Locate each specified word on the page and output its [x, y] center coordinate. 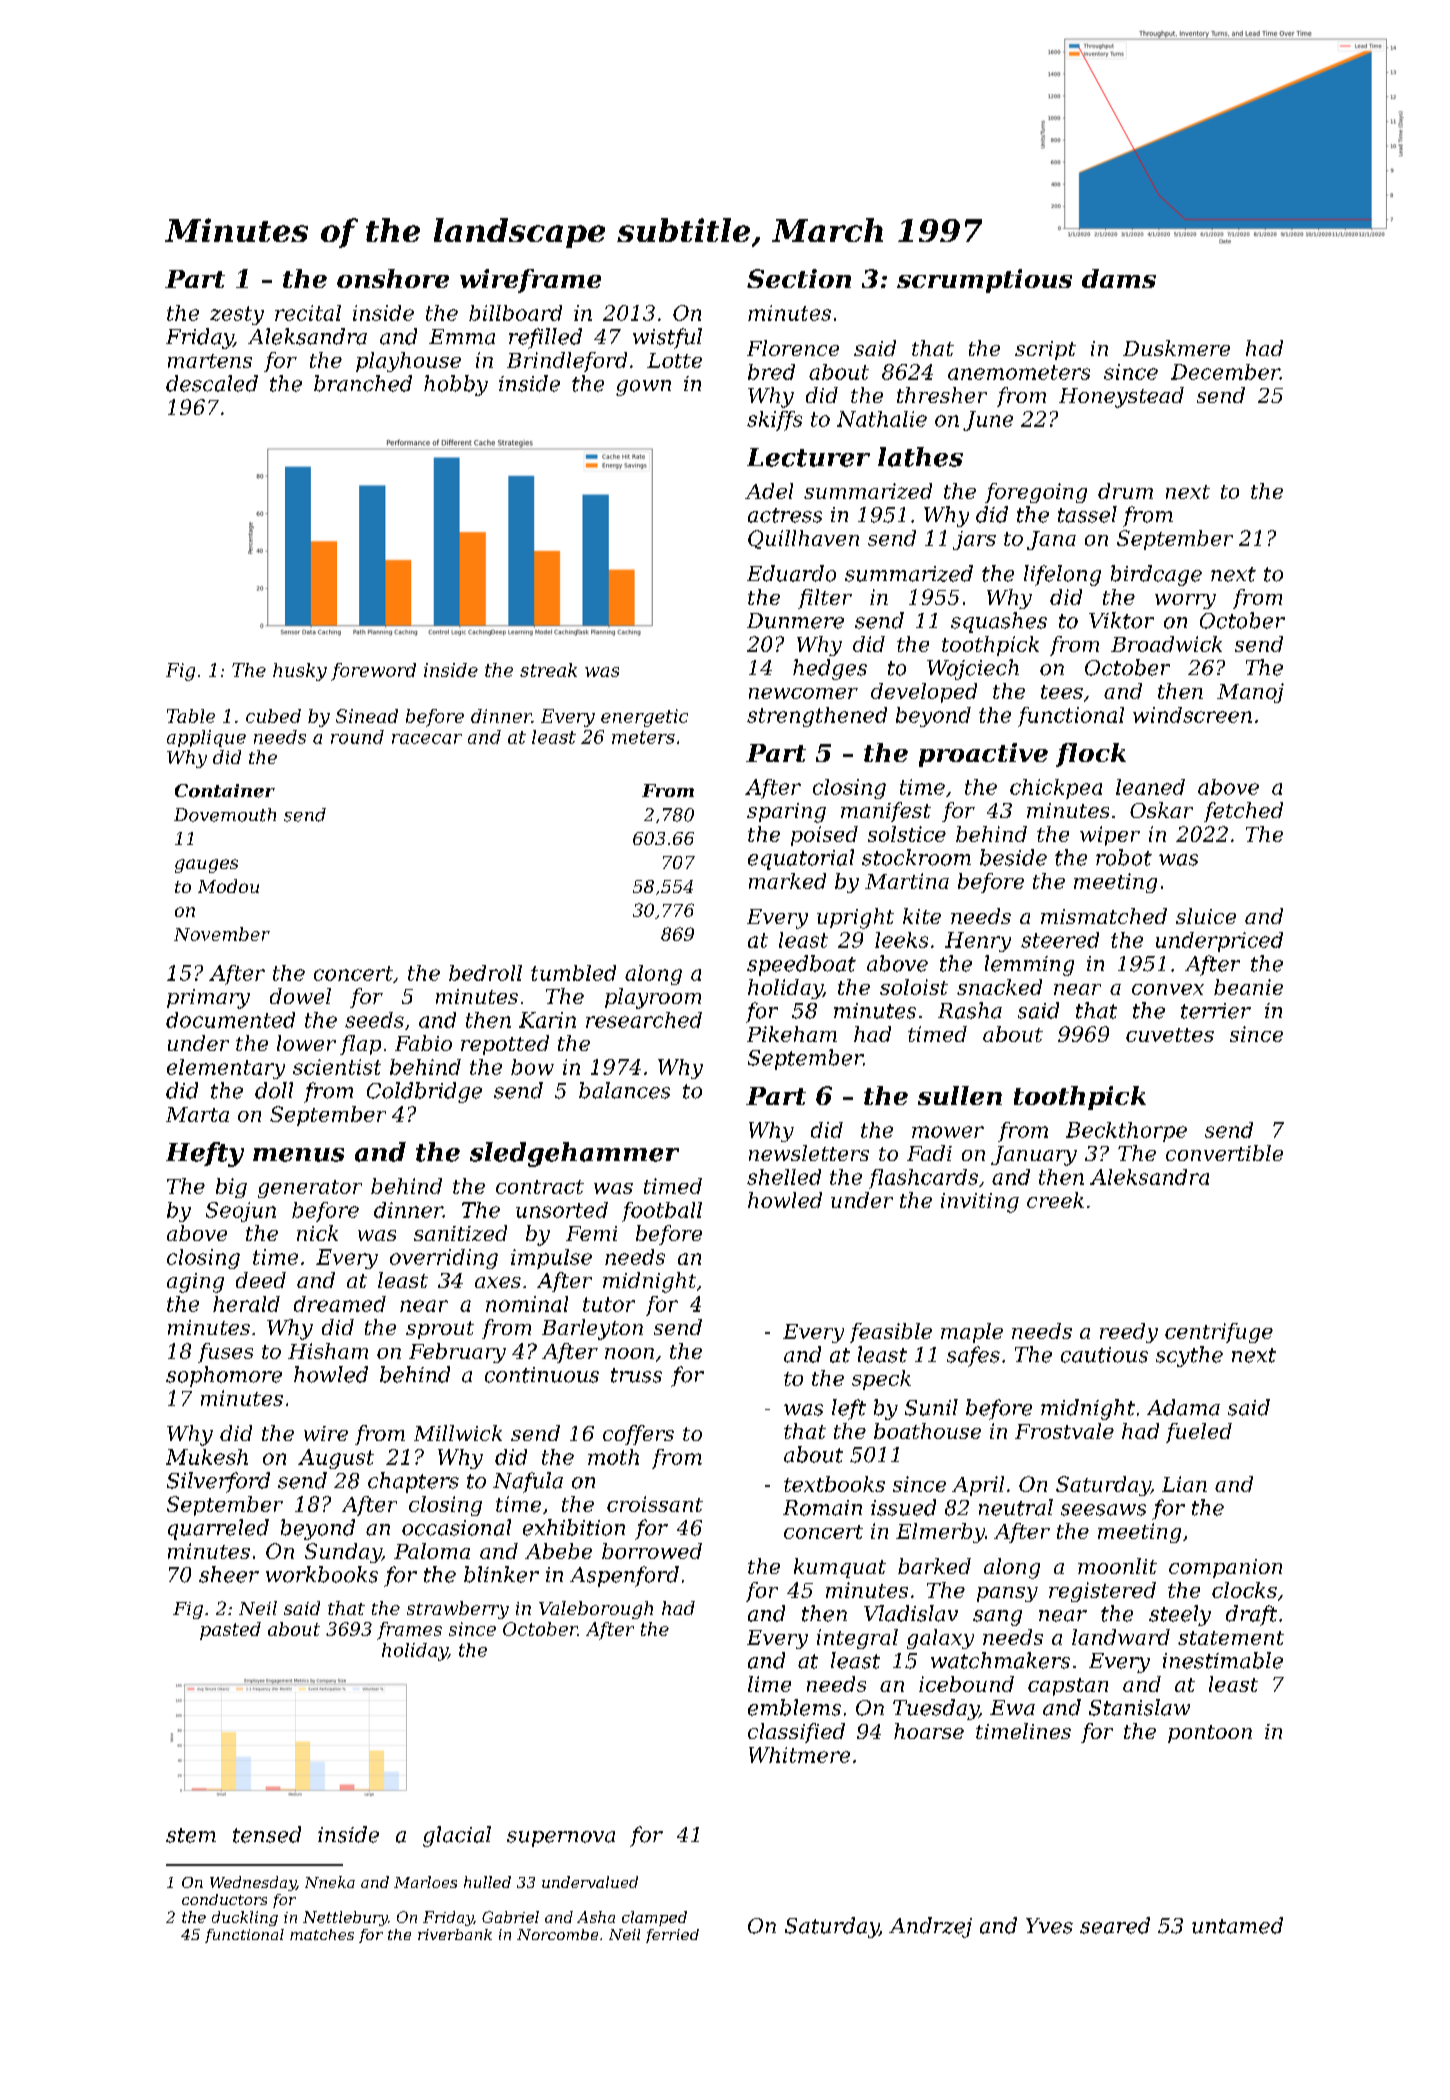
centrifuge [1219, 1333]
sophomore [224, 1376]
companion [1225, 1568]
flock [1091, 755]
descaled [212, 383]
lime [769, 1684]
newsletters [809, 1153]
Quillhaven [803, 539]
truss [636, 1375]
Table [191, 716]
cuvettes [1170, 1035]
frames [409, 1631]
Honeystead [1121, 397]
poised [824, 836]
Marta [197, 1114]
